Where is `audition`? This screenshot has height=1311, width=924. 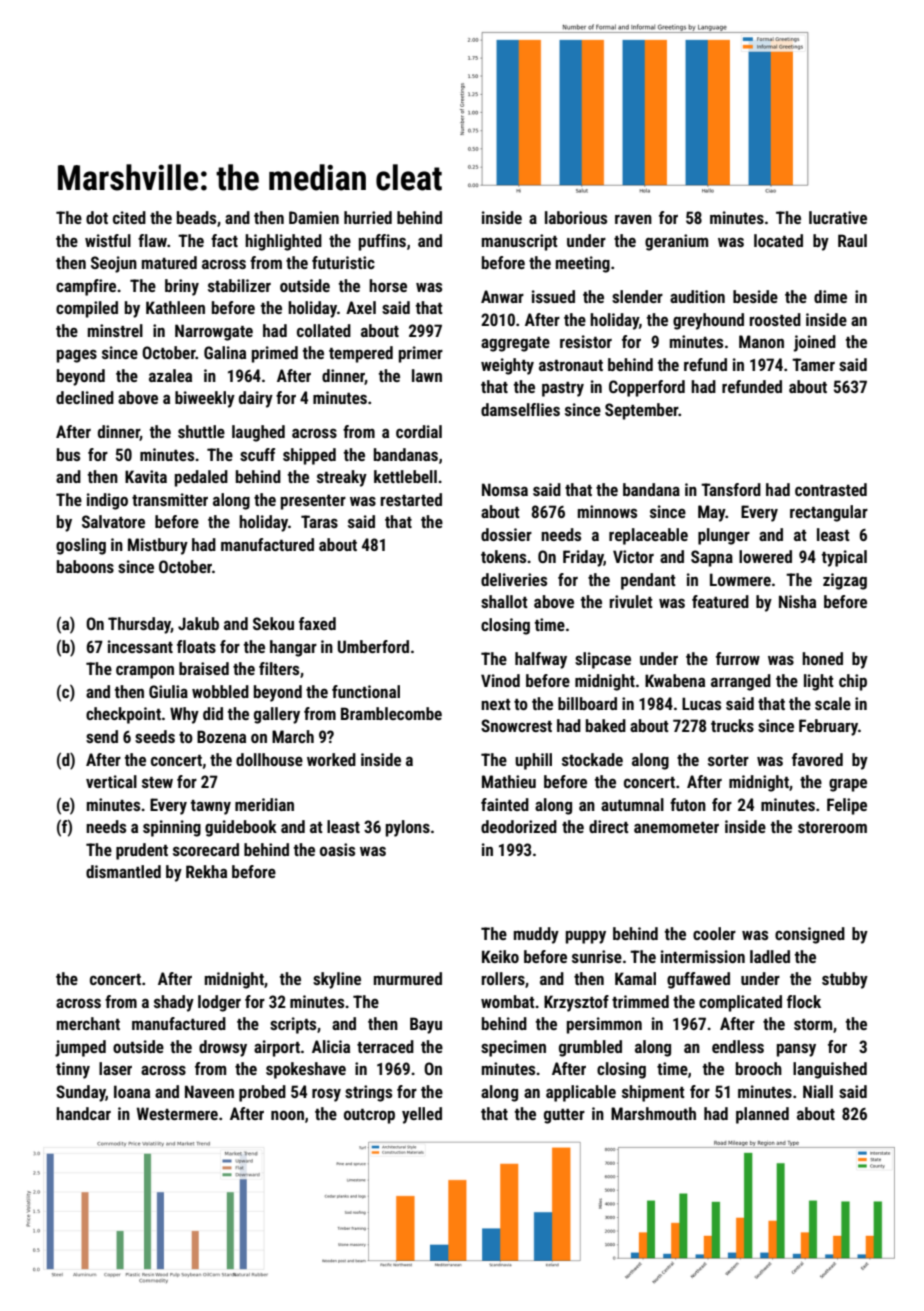
audition is located at coordinates (697, 296).
